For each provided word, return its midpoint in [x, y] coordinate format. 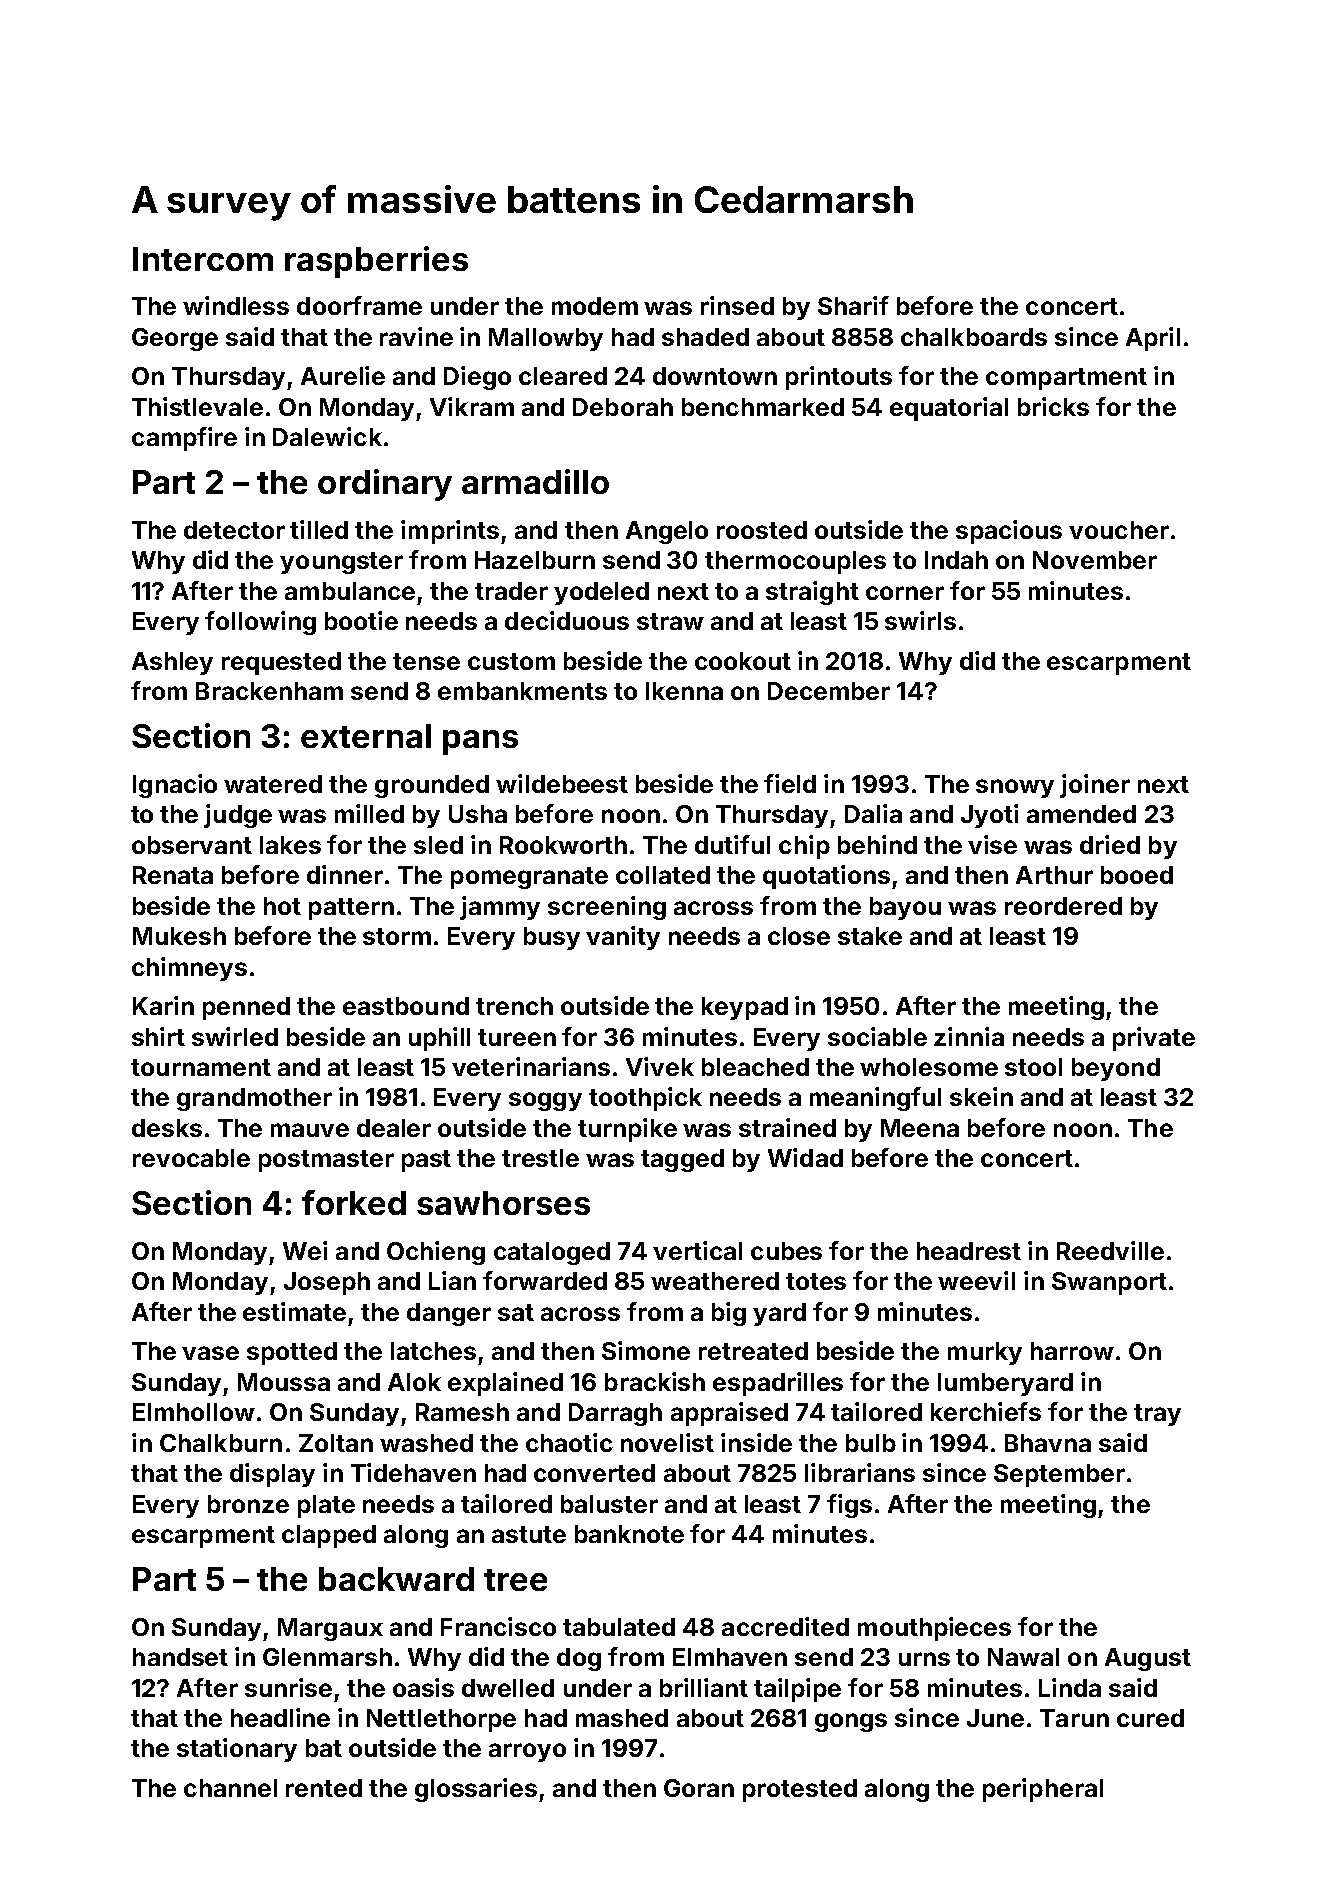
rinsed [737, 305]
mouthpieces [934, 1629]
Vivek [660, 1066]
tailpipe [797, 1690]
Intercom [203, 259]
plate [326, 1506]
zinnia [969, 1036]
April [1153, 339]
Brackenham [269, 691]
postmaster [326, 1161]
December [829, 691]
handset [180, 1657]
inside [756, 1442]
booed [1137, 875]
